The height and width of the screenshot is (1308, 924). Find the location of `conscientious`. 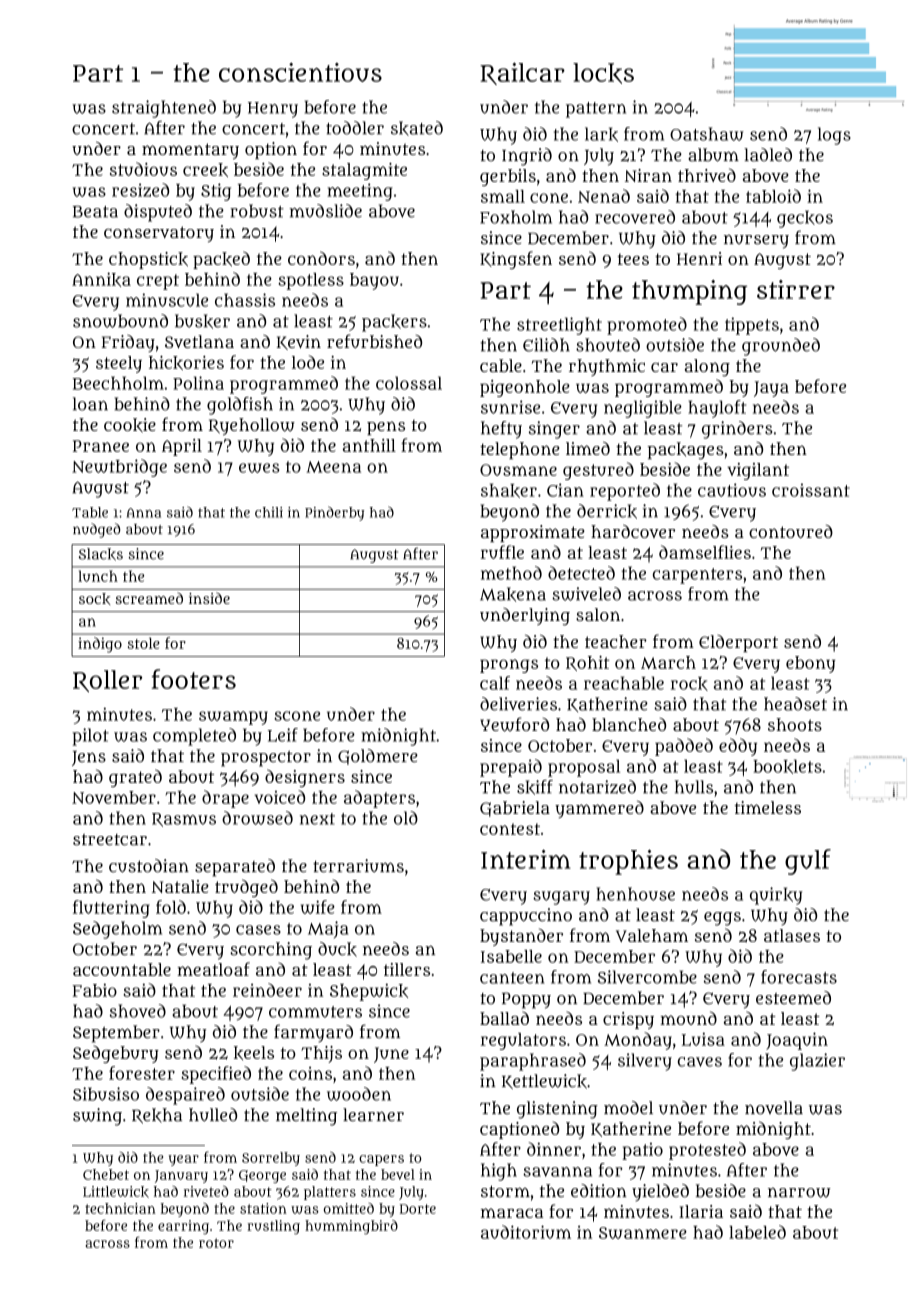

conscientious is located at coordinates (300, 72).
